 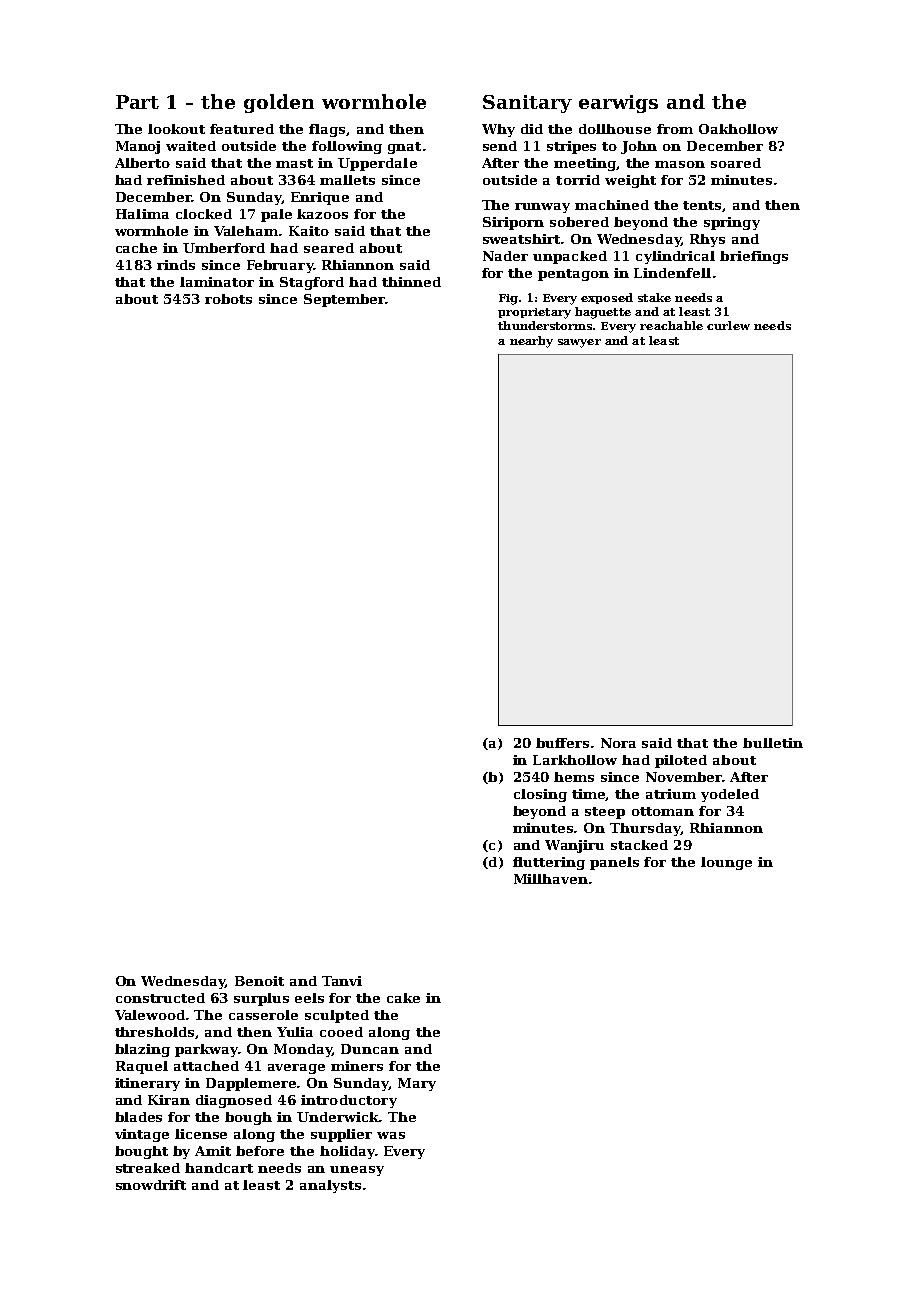 I want to click on September, so click(x=345, y=300).
